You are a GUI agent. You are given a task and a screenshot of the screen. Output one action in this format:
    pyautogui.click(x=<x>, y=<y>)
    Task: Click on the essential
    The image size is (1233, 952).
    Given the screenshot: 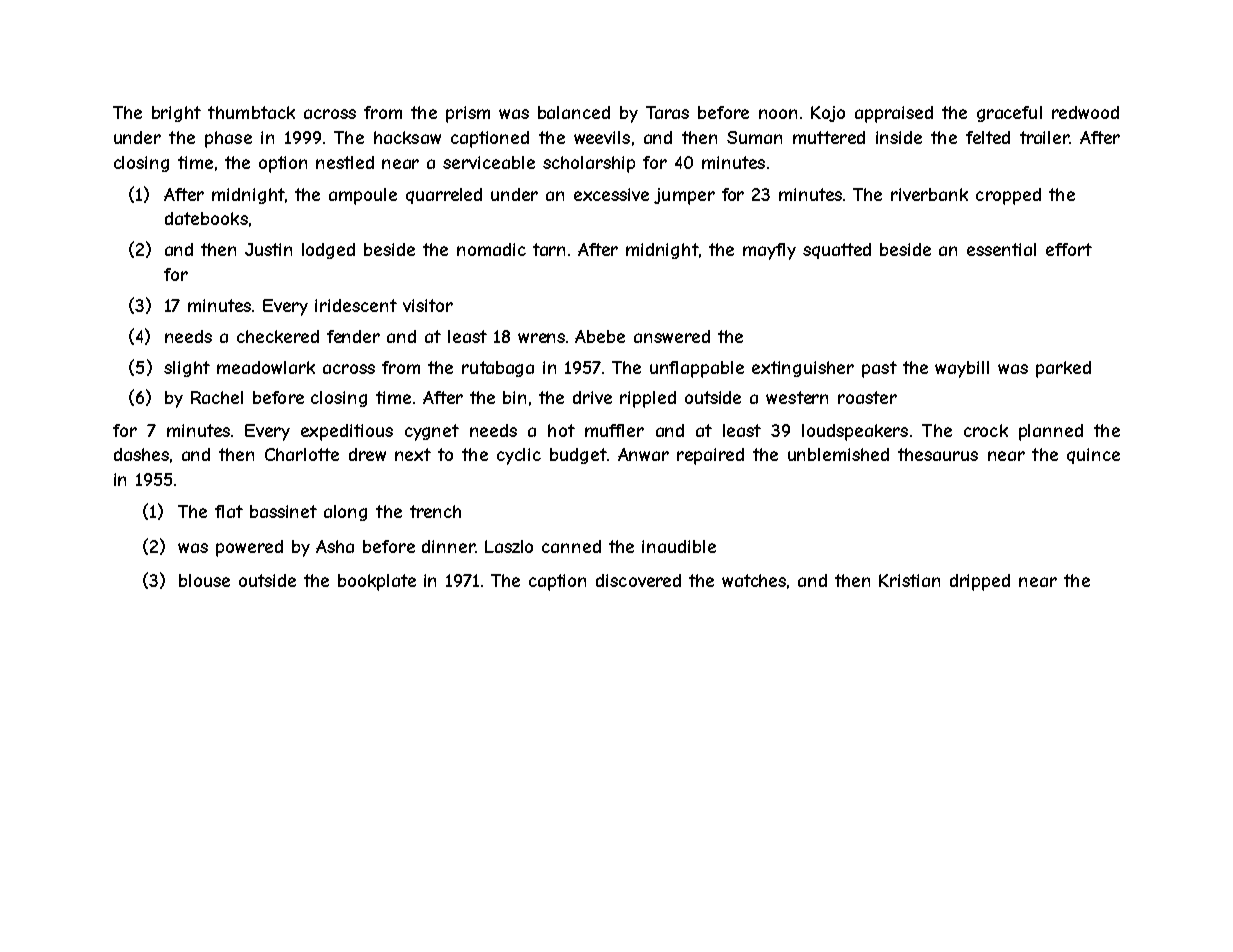 What is the action you would take?
    pyautogui.click(x=1001, y=249)
